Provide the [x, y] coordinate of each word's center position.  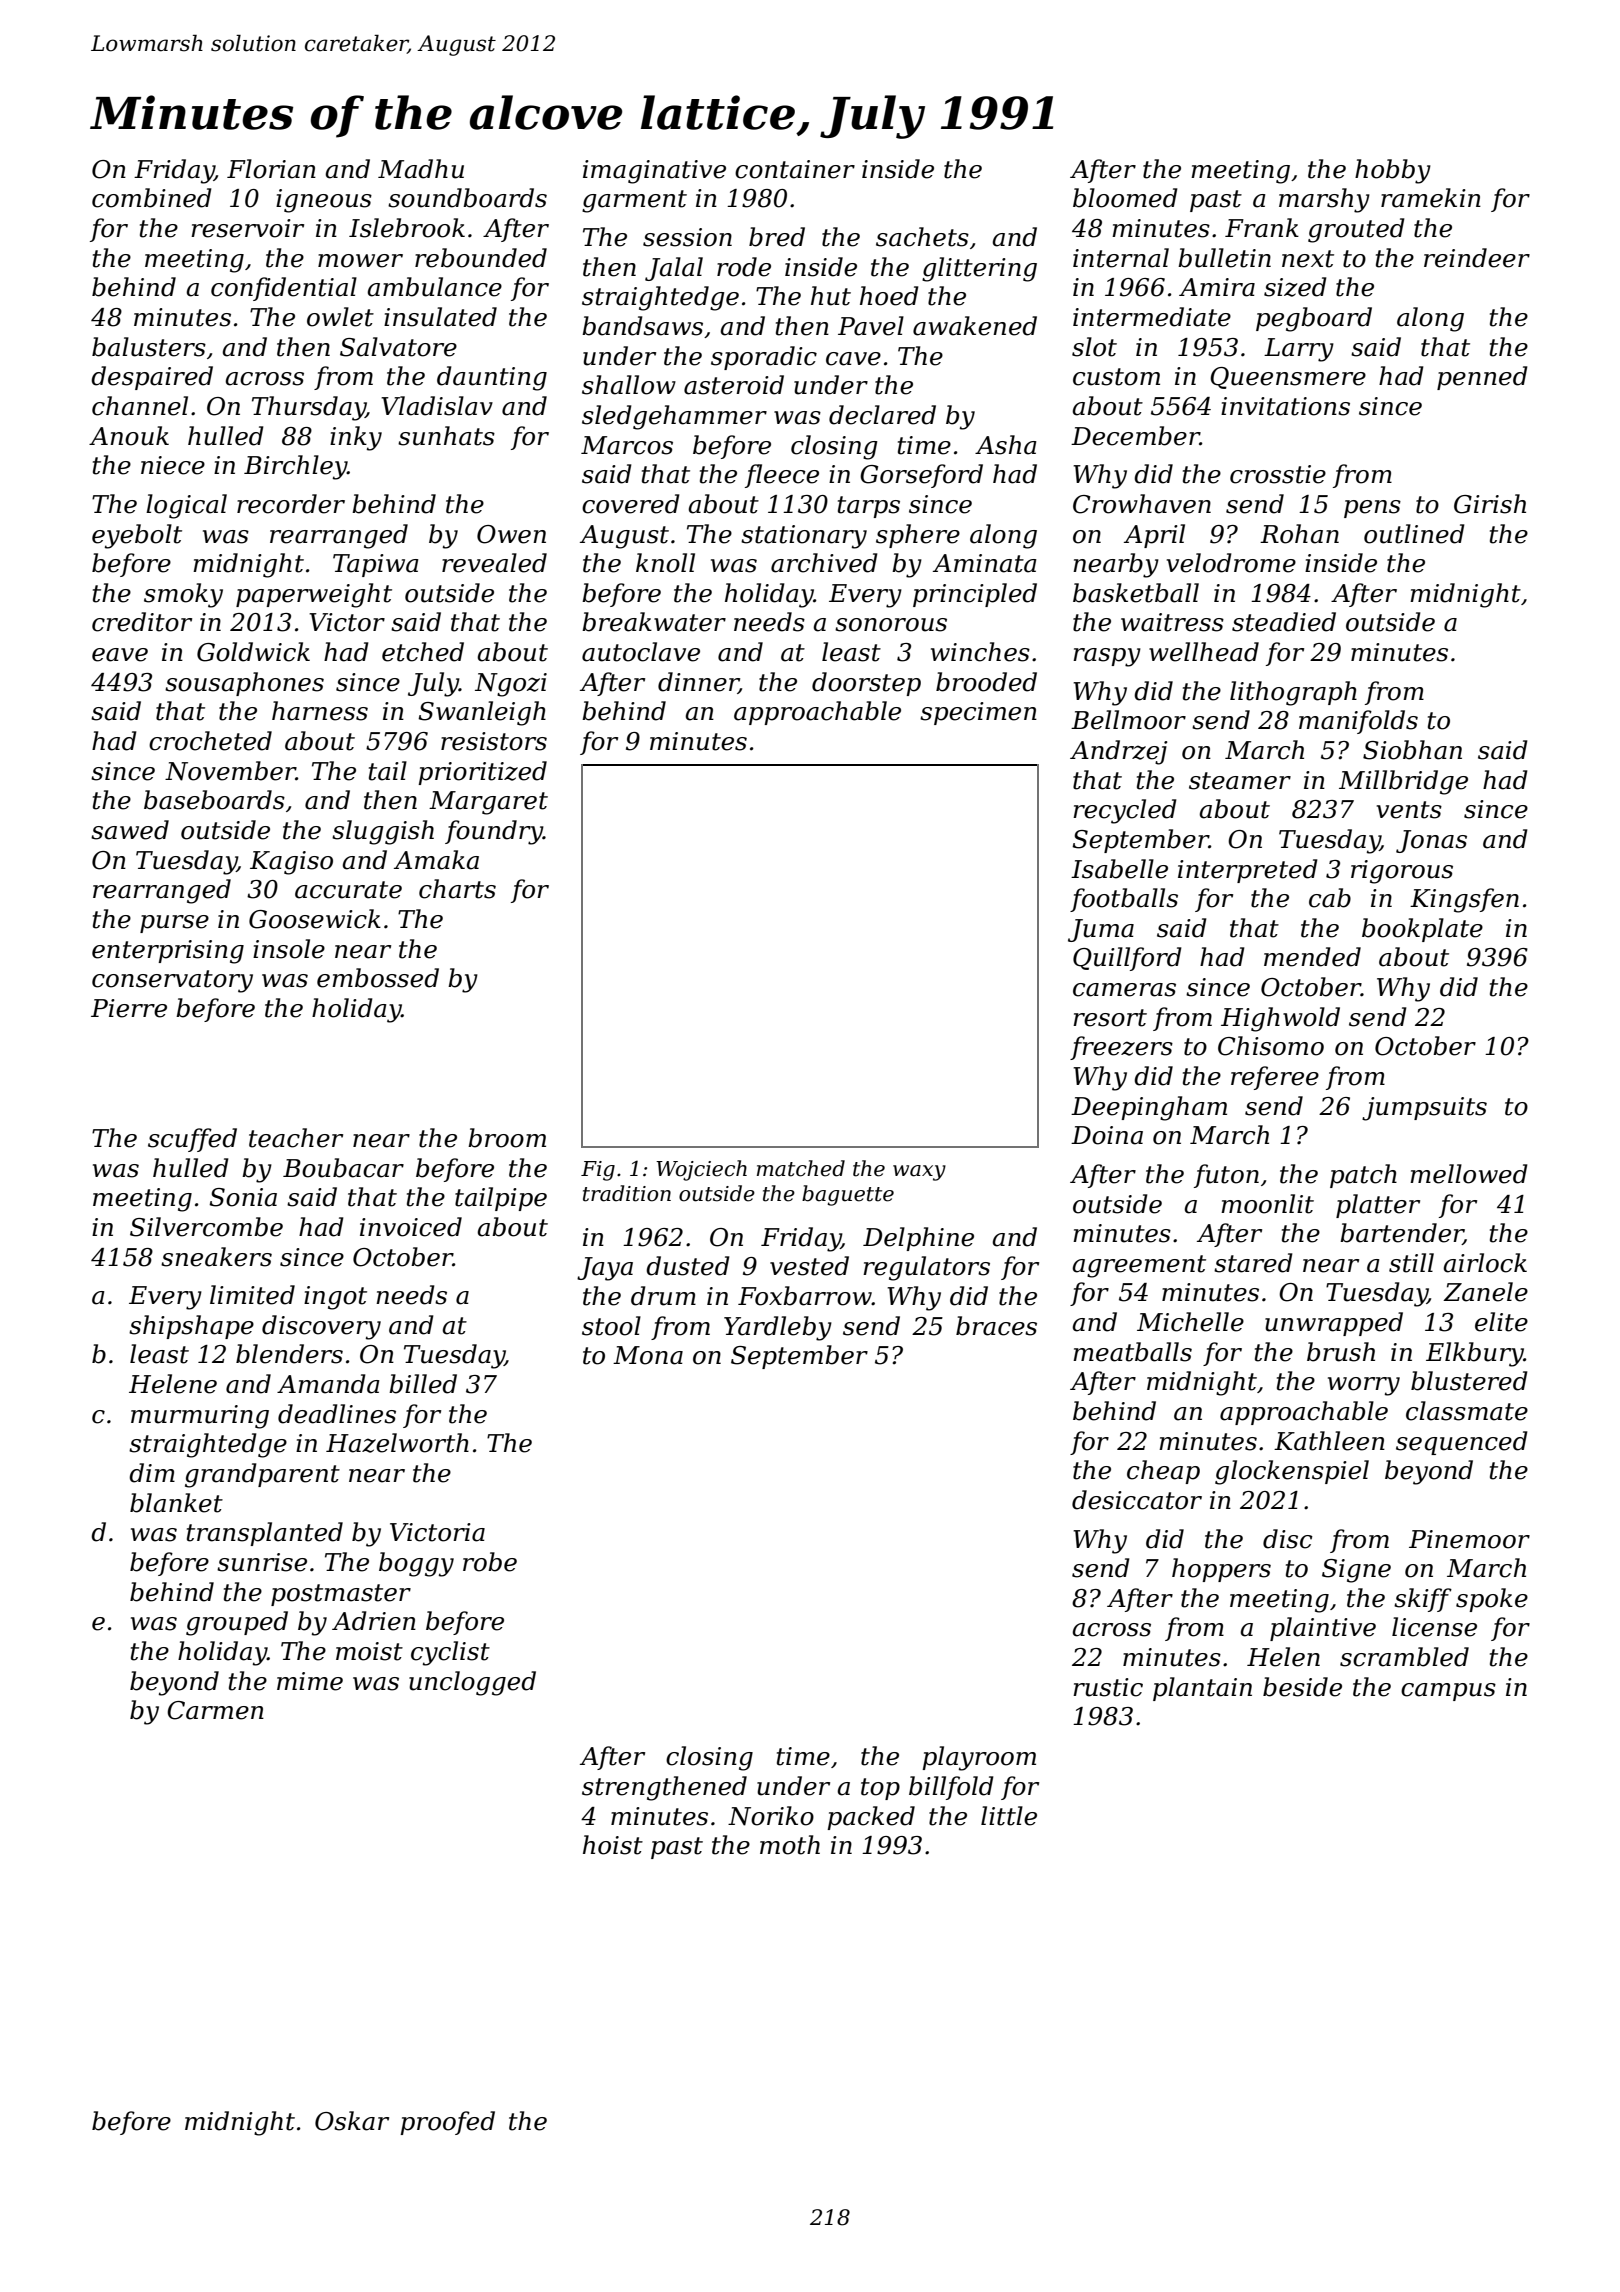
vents [1409, 810]
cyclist [450, 1653]
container [795, 169]
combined [152, 198]
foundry [494, 832]
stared [1253, 1263]
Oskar [352, 2121]
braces [996, 1326]
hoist [613, 1845]
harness [320, 711]
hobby [1393, 171]
